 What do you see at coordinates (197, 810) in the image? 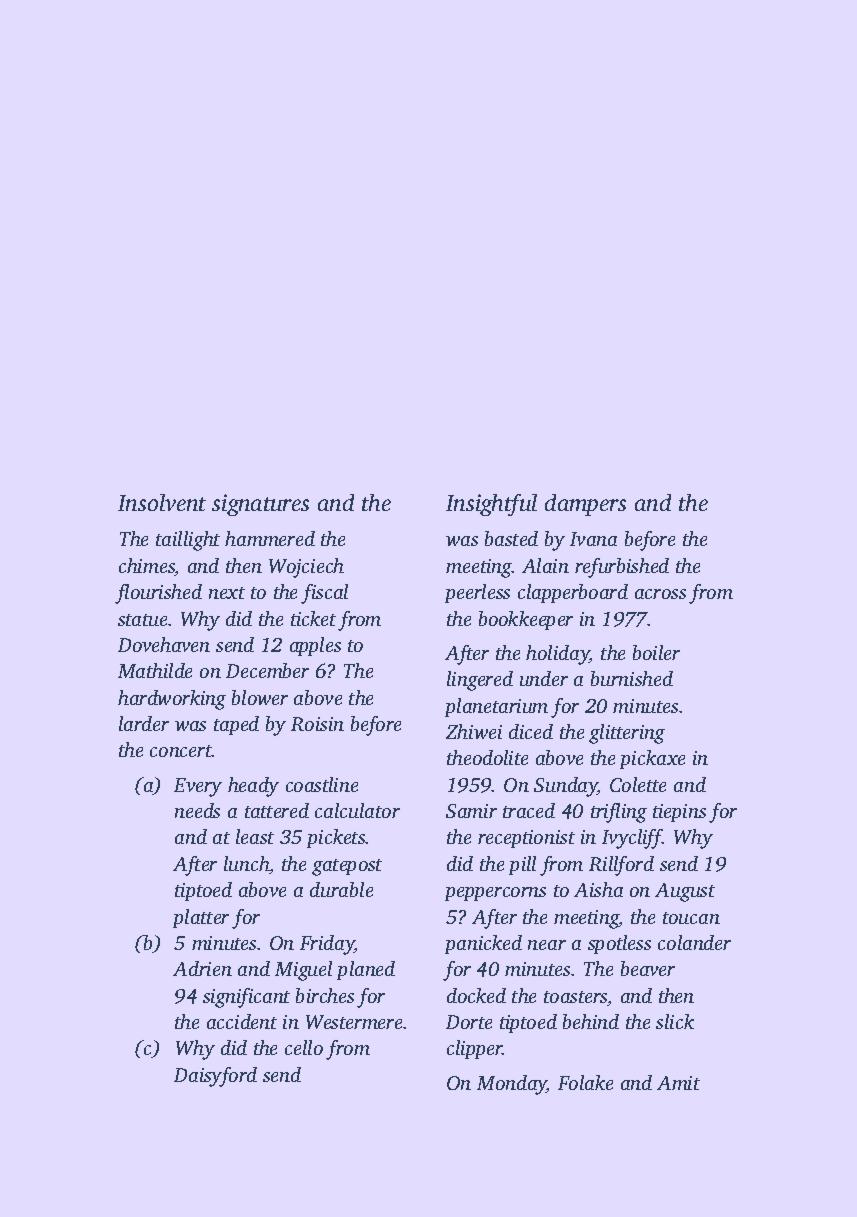
I see `needs` at bounding box center [197, 810].
